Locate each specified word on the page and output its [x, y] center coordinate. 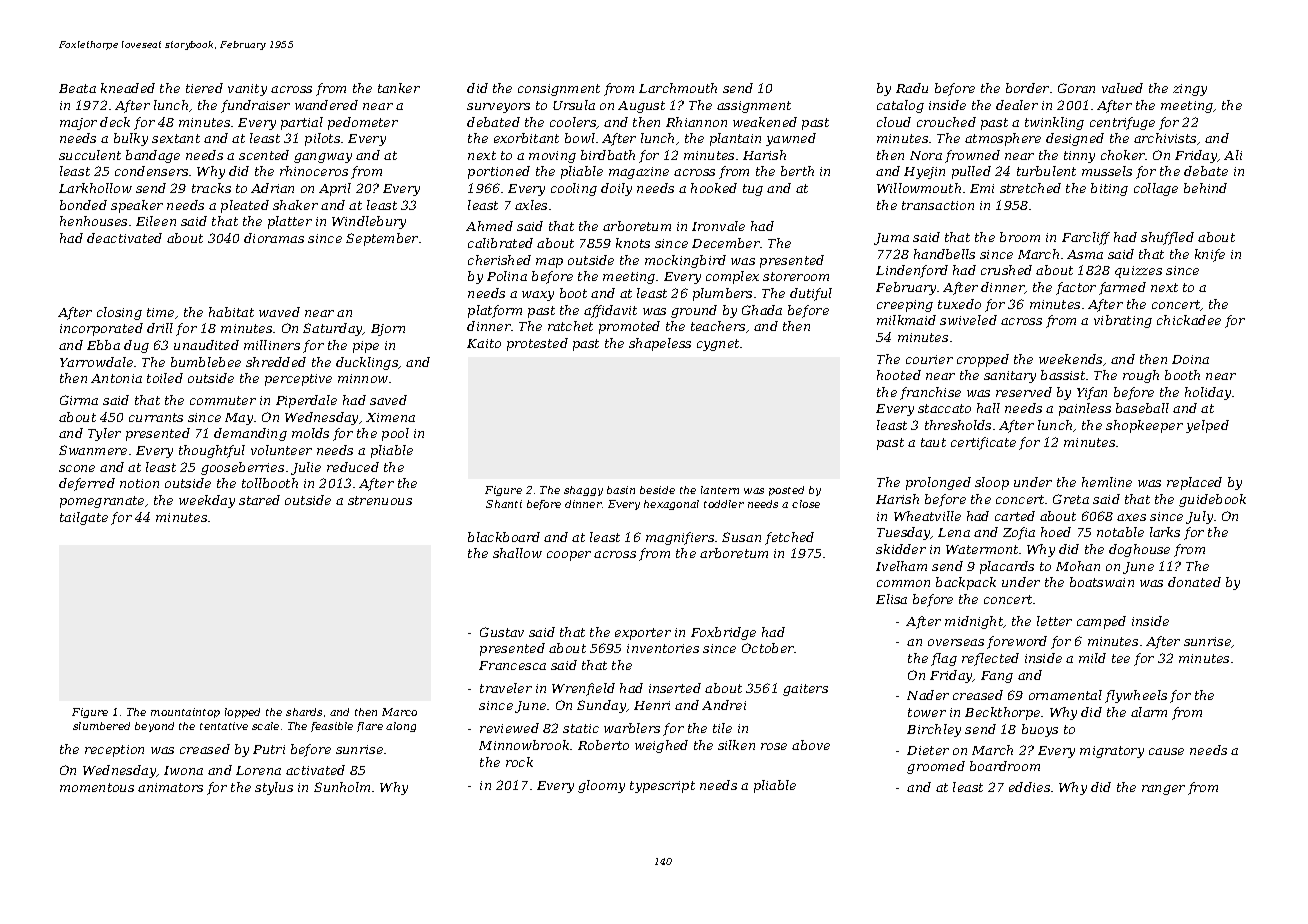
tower [927, 712]
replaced [1194, 483]
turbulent [1046, 171]
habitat [231, 312]
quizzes [1138, 272]
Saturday [333, 329]
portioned [499, 172]
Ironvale [718, 226]
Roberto [603, 745]
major [78, 124]
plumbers [722, 294]
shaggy [583, 491]
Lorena [258, 770]
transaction [938, 205]
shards [304, 712]
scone [77, 468]
